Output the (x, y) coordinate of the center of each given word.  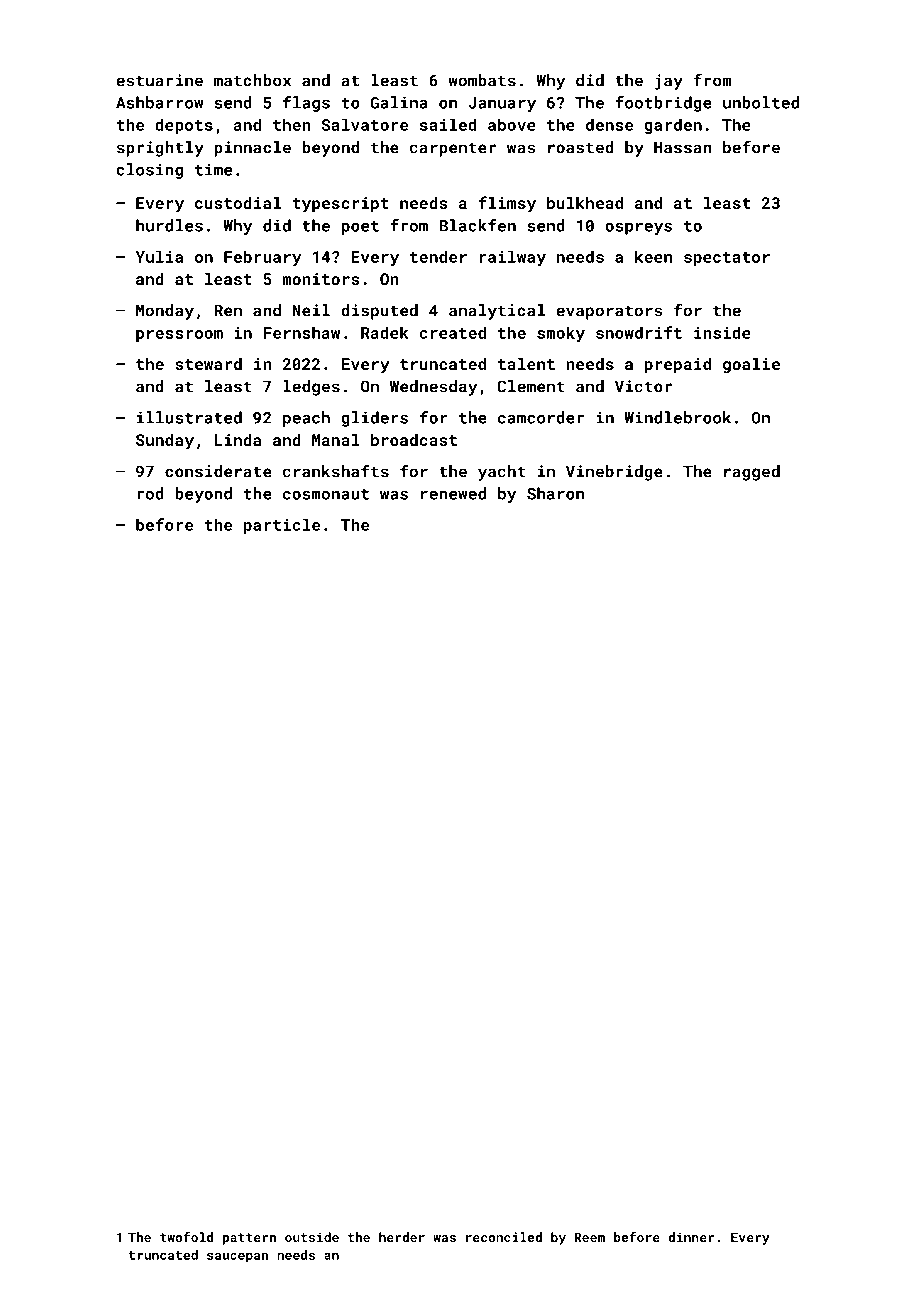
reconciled (504, 1237)
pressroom (179, 336)
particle (282, 526)
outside (312, 1237)
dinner (691, 1237)
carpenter (453, 149)
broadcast (414, 440)
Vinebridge (614, 473)
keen (653, 256)
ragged (752, 473)
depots (184, 126)
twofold (186, 1237)
